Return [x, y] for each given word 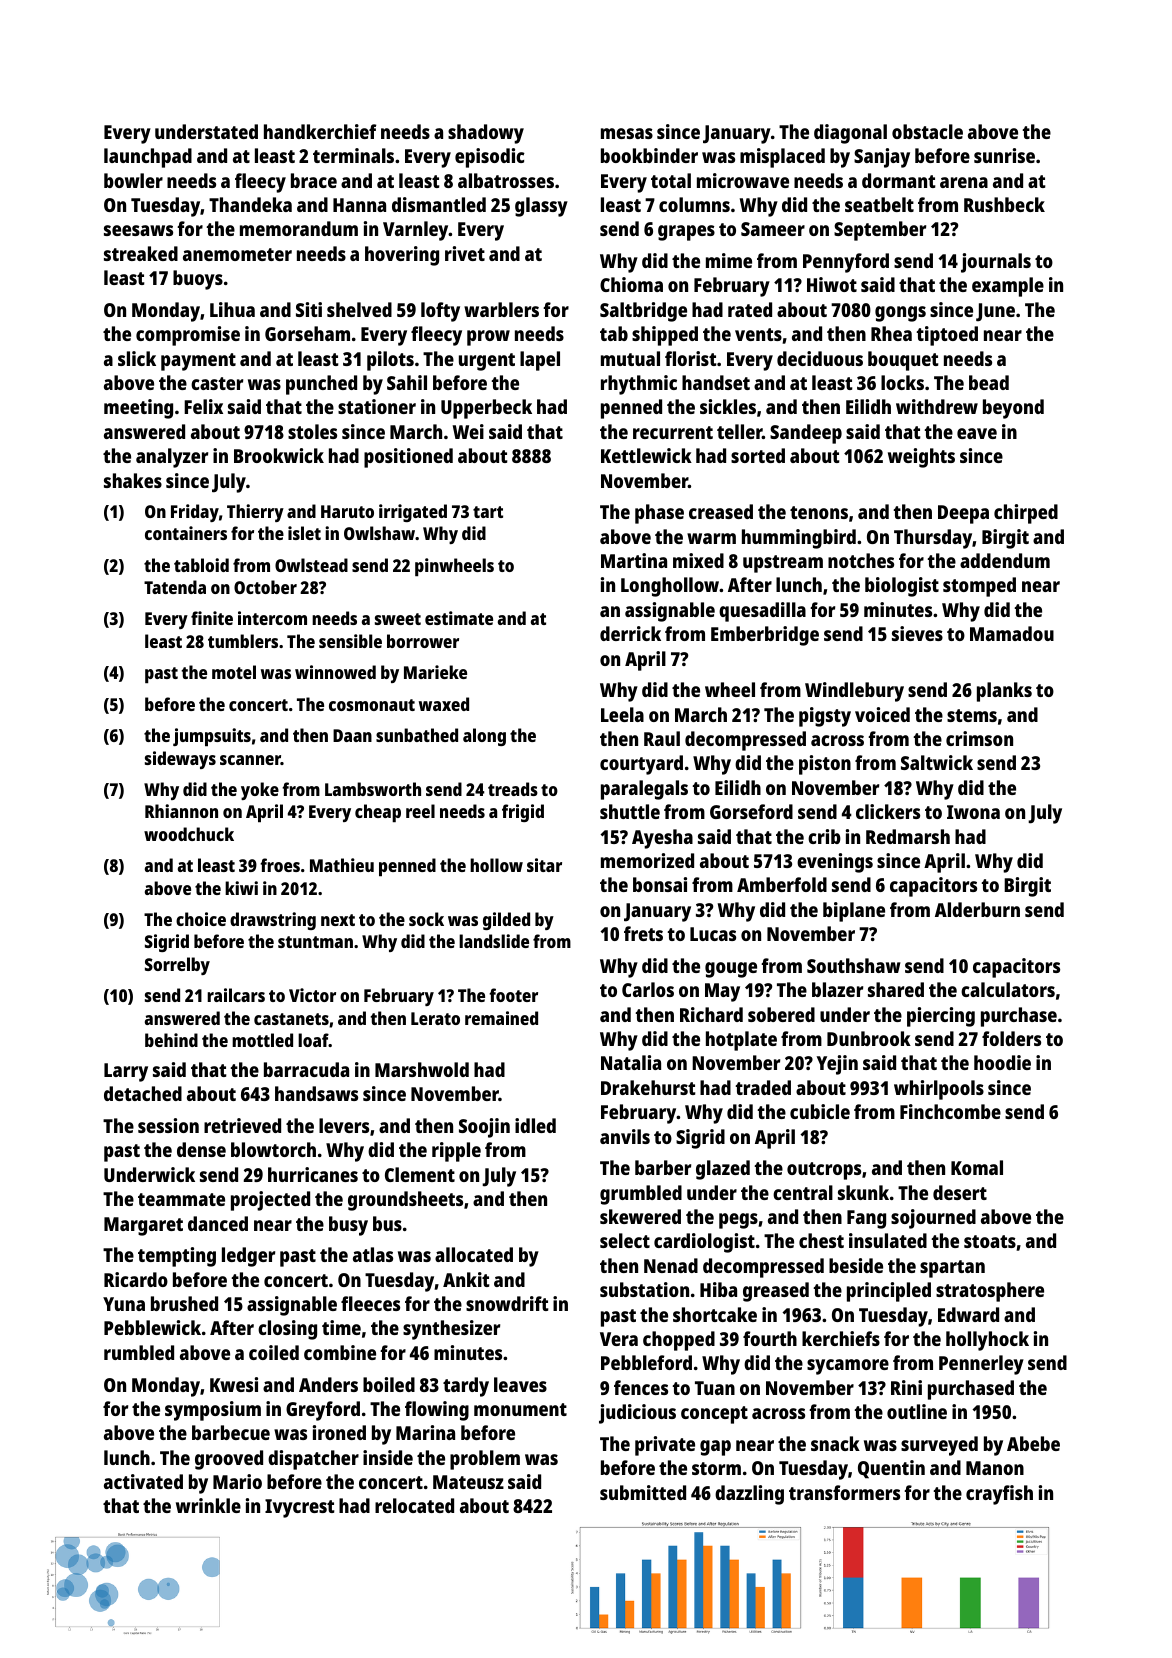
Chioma [631, 284]
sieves [917, 633]
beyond [1013, 409]
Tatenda [175, 587]
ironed [339, 1432]
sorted [758, 455]
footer [513, 995]
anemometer [237, 254]
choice [201, 919]
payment [198, 362]
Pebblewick [152, 1327]
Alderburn [977, 909]
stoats [990, 1241]
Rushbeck [1004, 204]
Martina [634, 560]
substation [644, 1289]
